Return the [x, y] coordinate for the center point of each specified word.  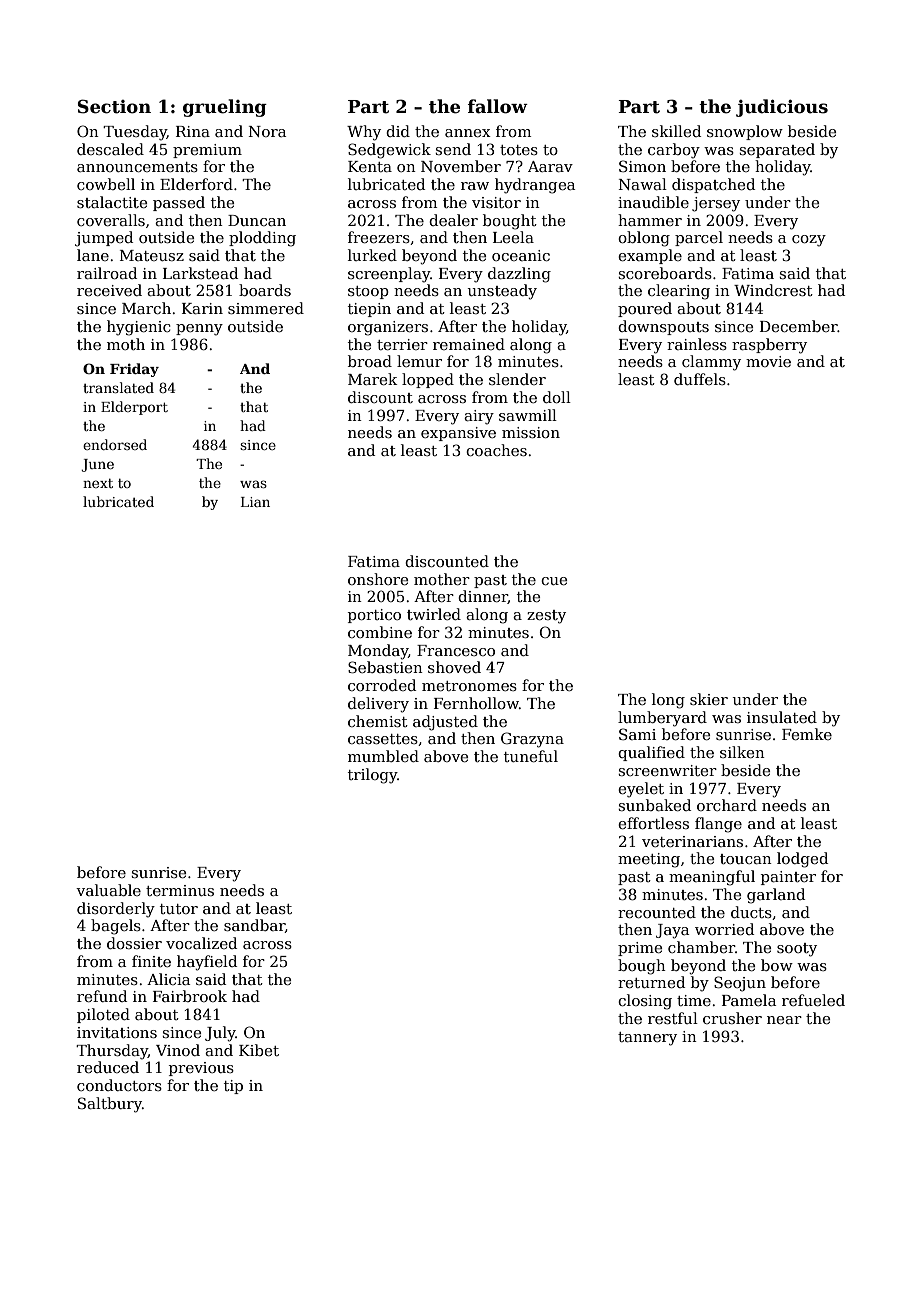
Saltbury [110, 1105]
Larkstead [200, 273]
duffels [700, 379]
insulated [782, 717]
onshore [378, 579]
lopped [428, 380]
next [98, 483]
